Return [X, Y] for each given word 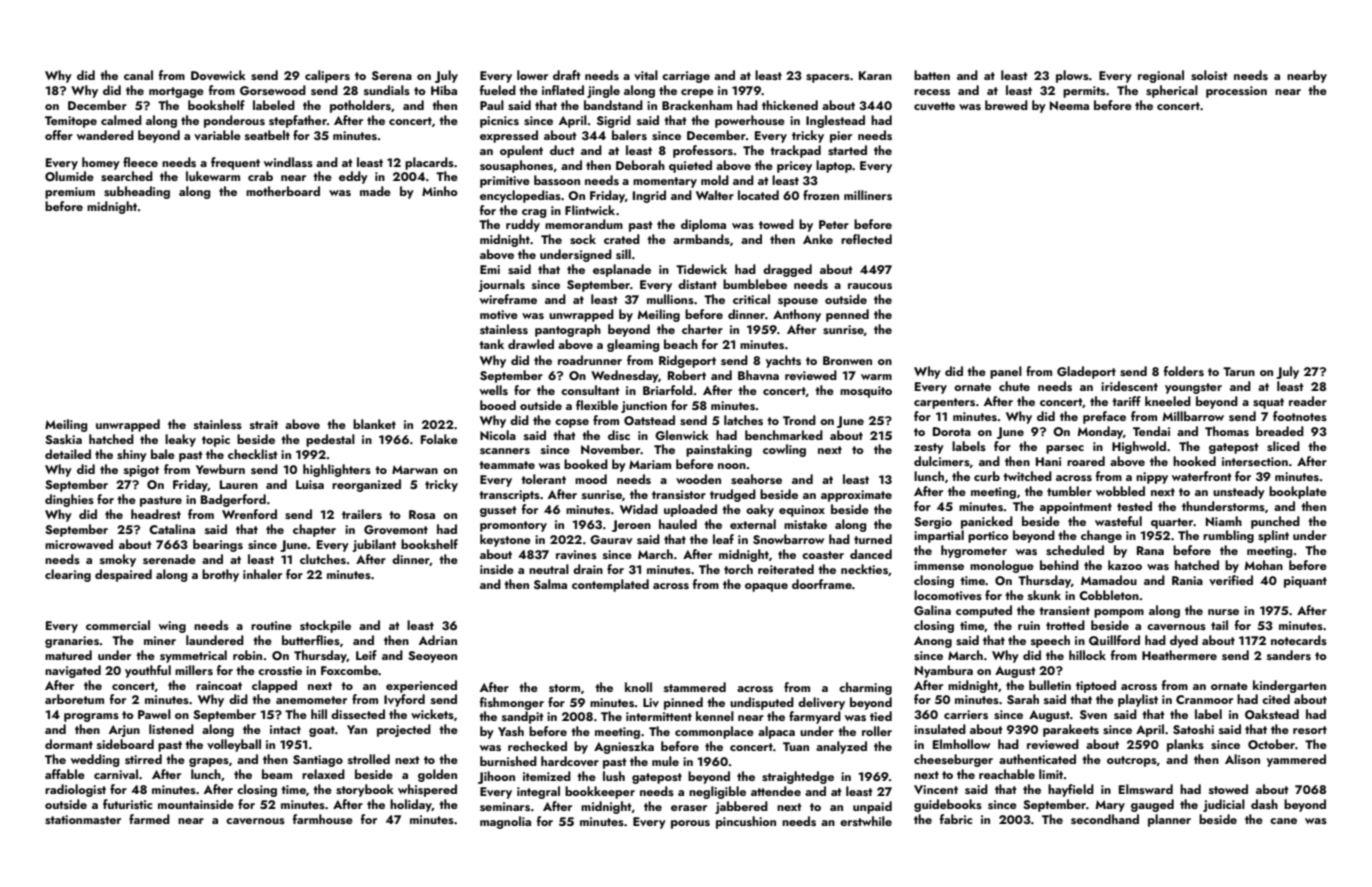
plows [1072, 76]
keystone [505, 540]
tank [491, 344]
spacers [828, 78]
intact [285, 729]
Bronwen [847, 360]
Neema [1069, 105]
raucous [870, 286]
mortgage [176, 92]
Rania [1187, 580]
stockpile [325, 626]
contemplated [610, 585]
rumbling [1228, 536]
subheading [137, 192]
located [758, 195]
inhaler [262, 574]
